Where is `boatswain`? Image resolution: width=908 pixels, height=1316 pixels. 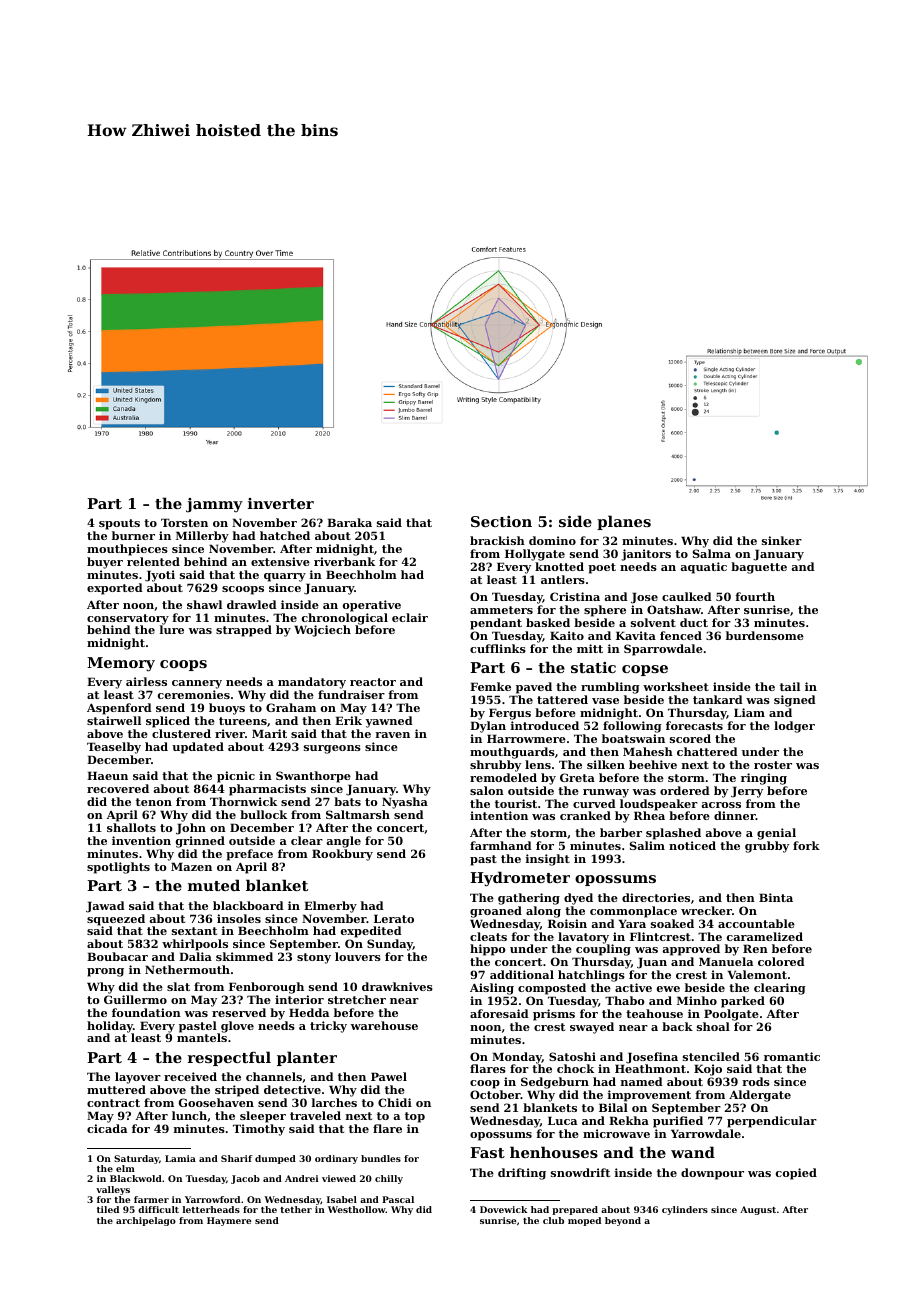
boatswain is located at coordinates (633, 738).
